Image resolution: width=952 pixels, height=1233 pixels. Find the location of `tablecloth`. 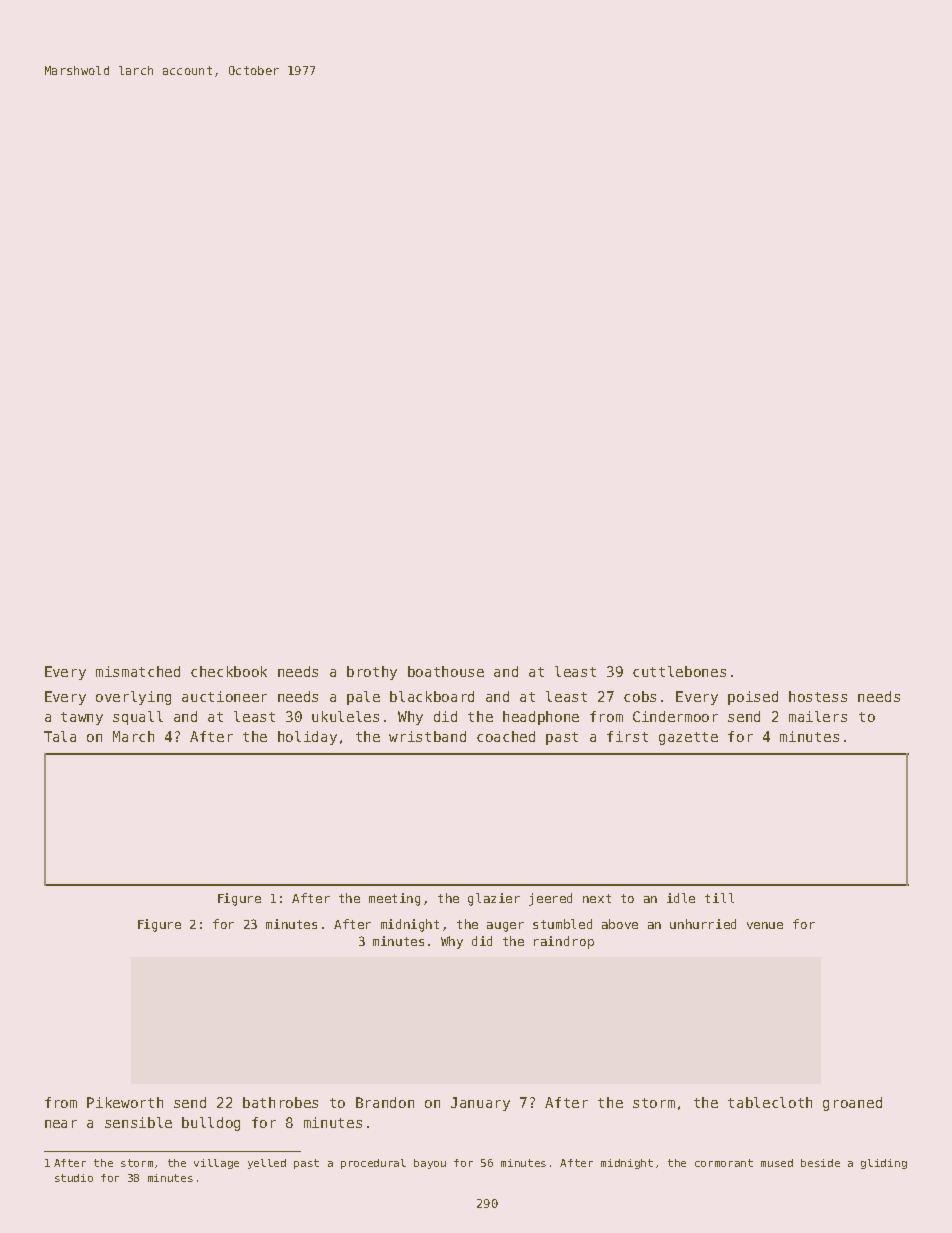

tablecloth is located at coordinates (770, 1102).
